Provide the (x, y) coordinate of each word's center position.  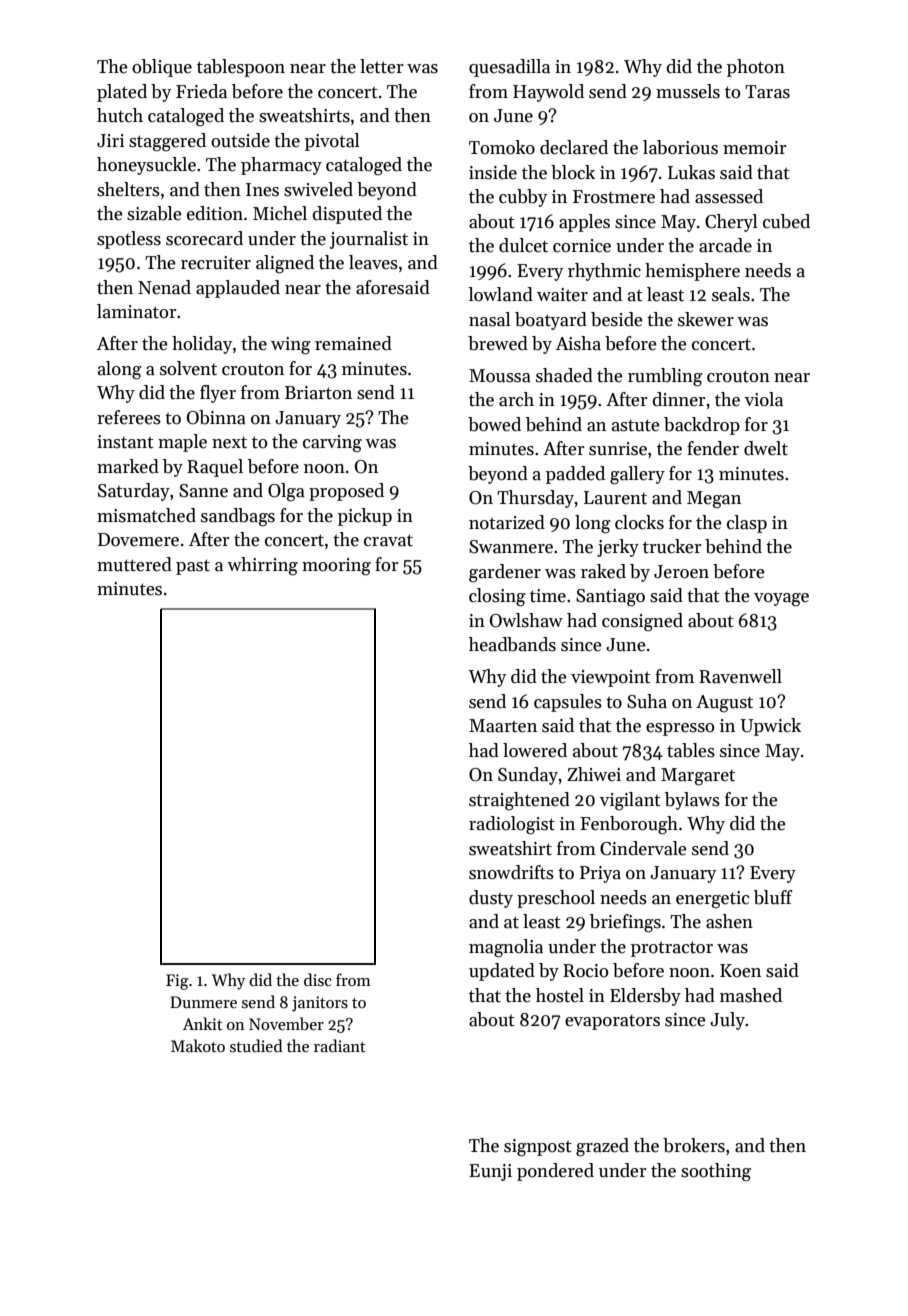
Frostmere (614, 197)
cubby (523, 198)
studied (256, 1045)
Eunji (490, 1172)
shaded (564, 375)
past (193, 567)
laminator (137, 311)
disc (318, 979)
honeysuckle (146, 166)
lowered (535, 750)
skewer (706, 319)
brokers (694, 1145)
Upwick (770, 727)
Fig (177, 982)
